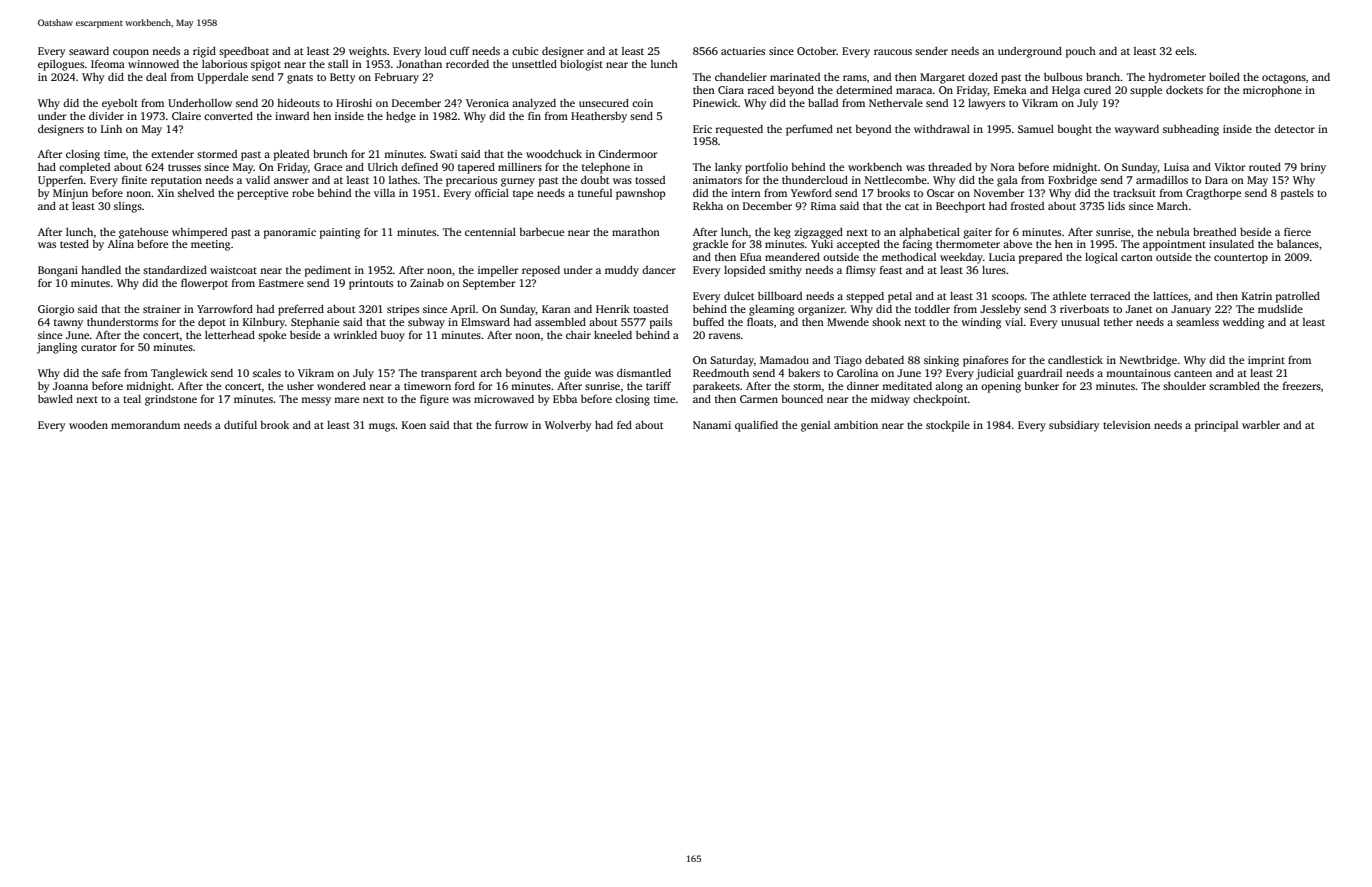 Image resolution: width=1372 pixels, height=887 pixels. What do you see at coordinates (111, 129) in the page?
I see `Linh` at bounding box center [111, 129].
